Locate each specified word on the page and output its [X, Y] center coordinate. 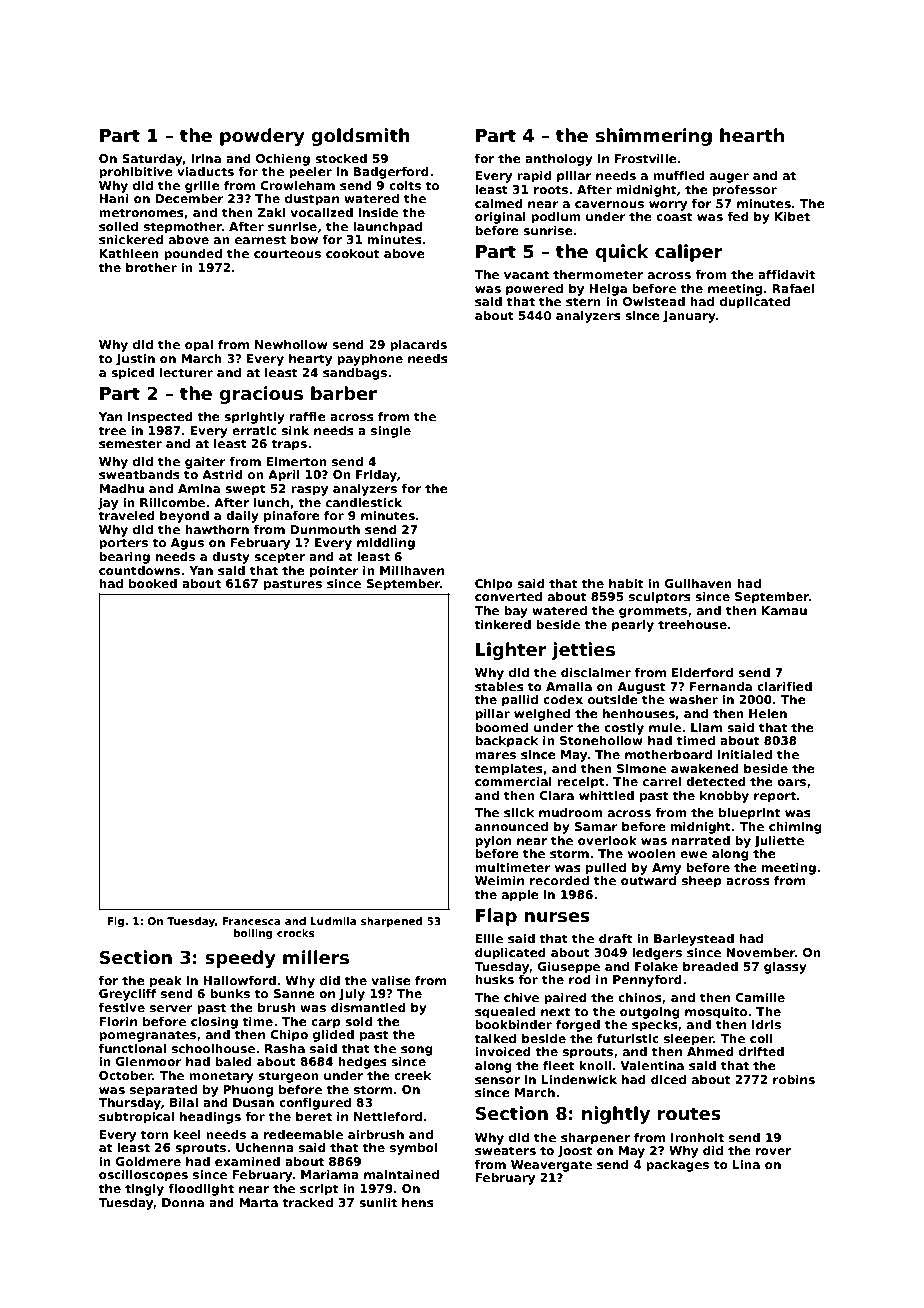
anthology [559, 160]
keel [187, 1134]
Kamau [784, 610]
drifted [761, 1051]
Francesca [252, 921]
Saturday [152, 160]
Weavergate [551, 1166]
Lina [746, 1164]
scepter [279, 558]
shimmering [654, 137]
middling [386, 544]
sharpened [391, 922]
